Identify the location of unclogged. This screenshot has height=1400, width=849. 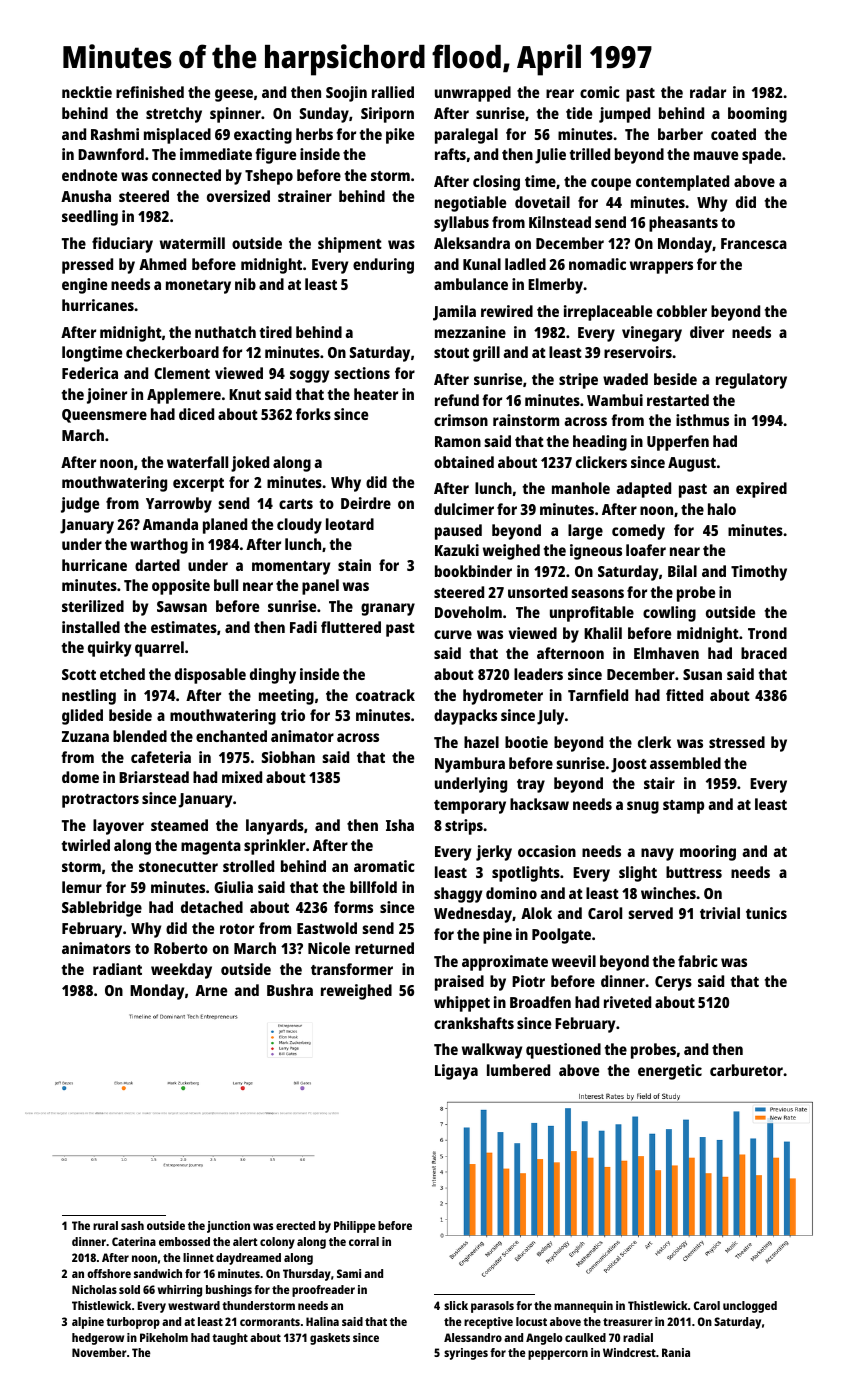
(750, 1307).
